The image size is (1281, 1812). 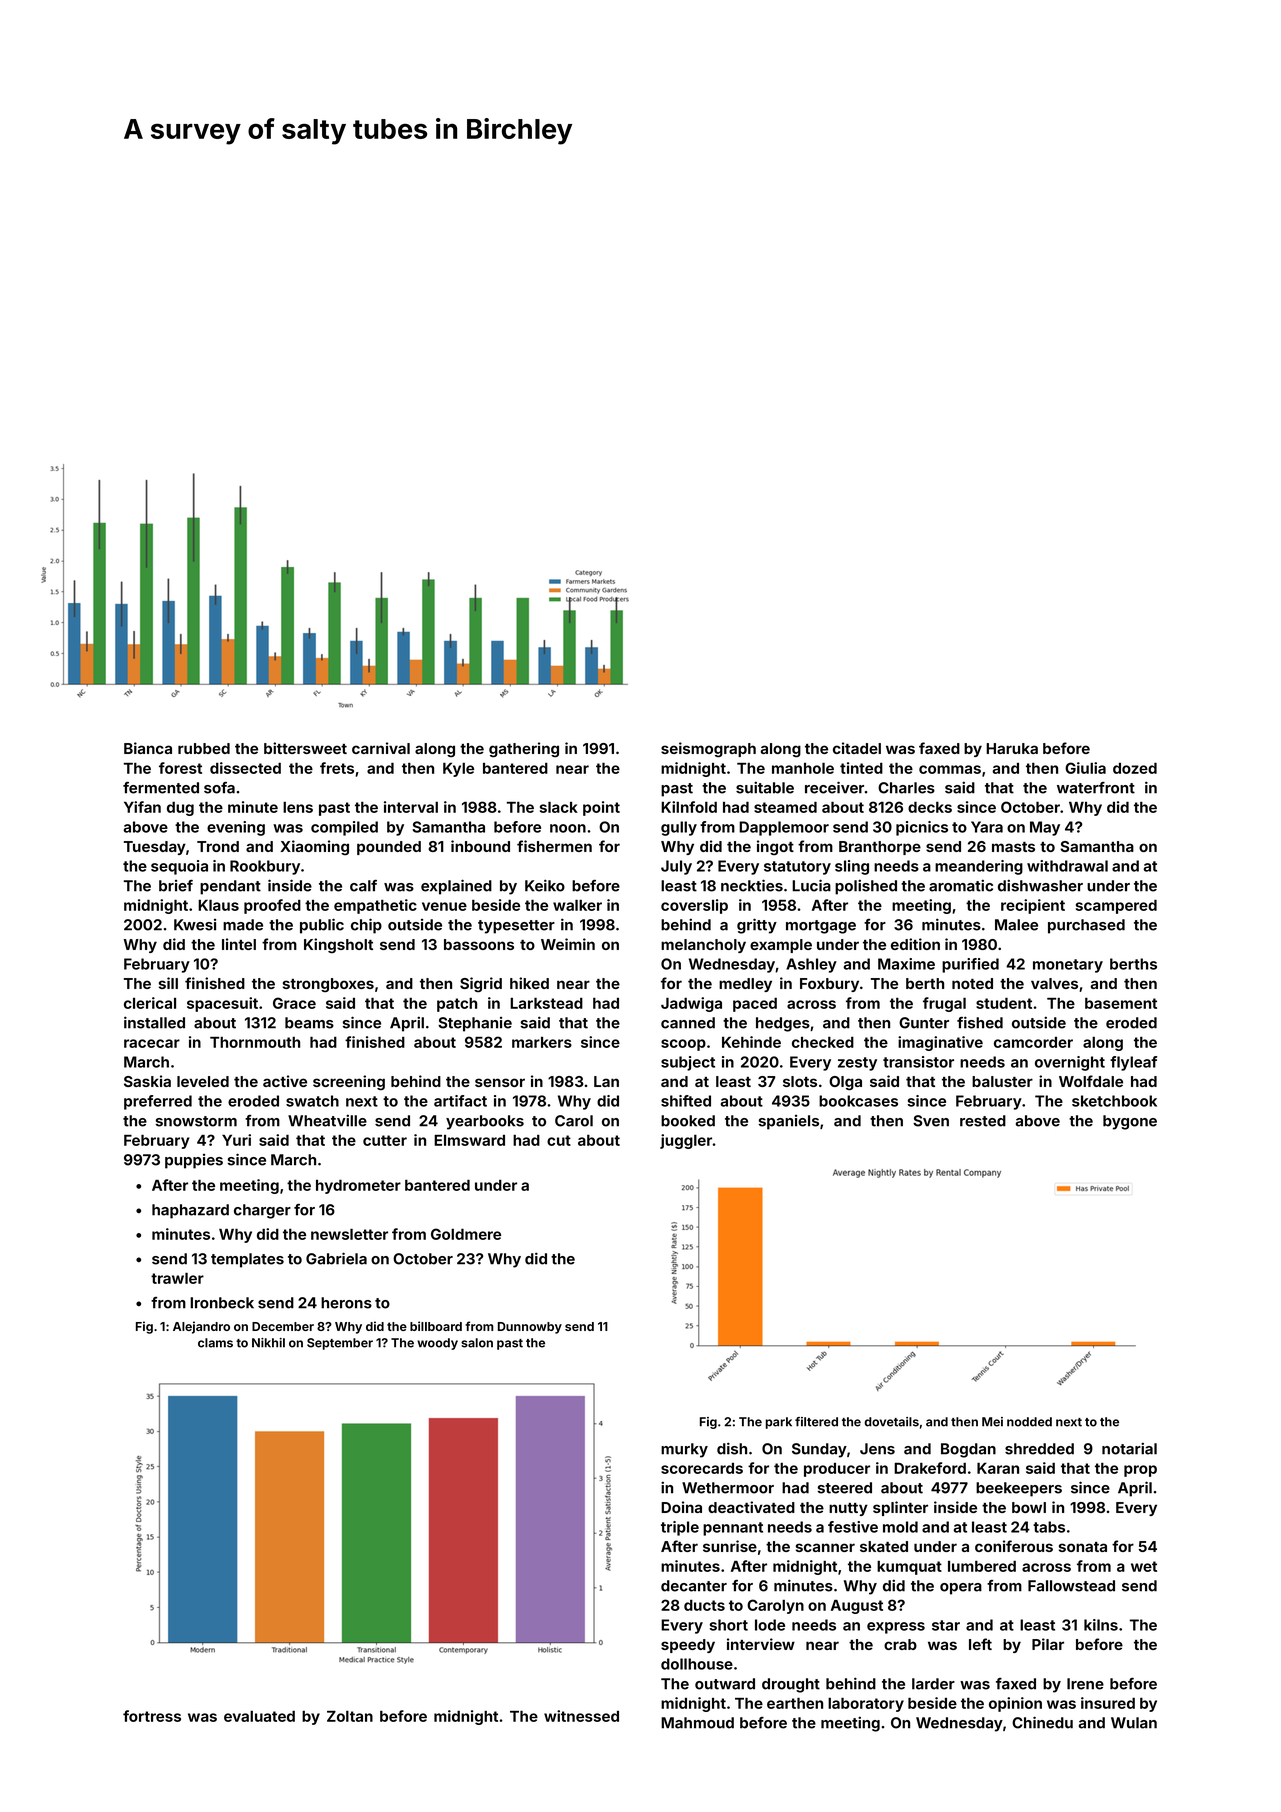 I want to click on notarial, so click(x=1129, y=1448).
